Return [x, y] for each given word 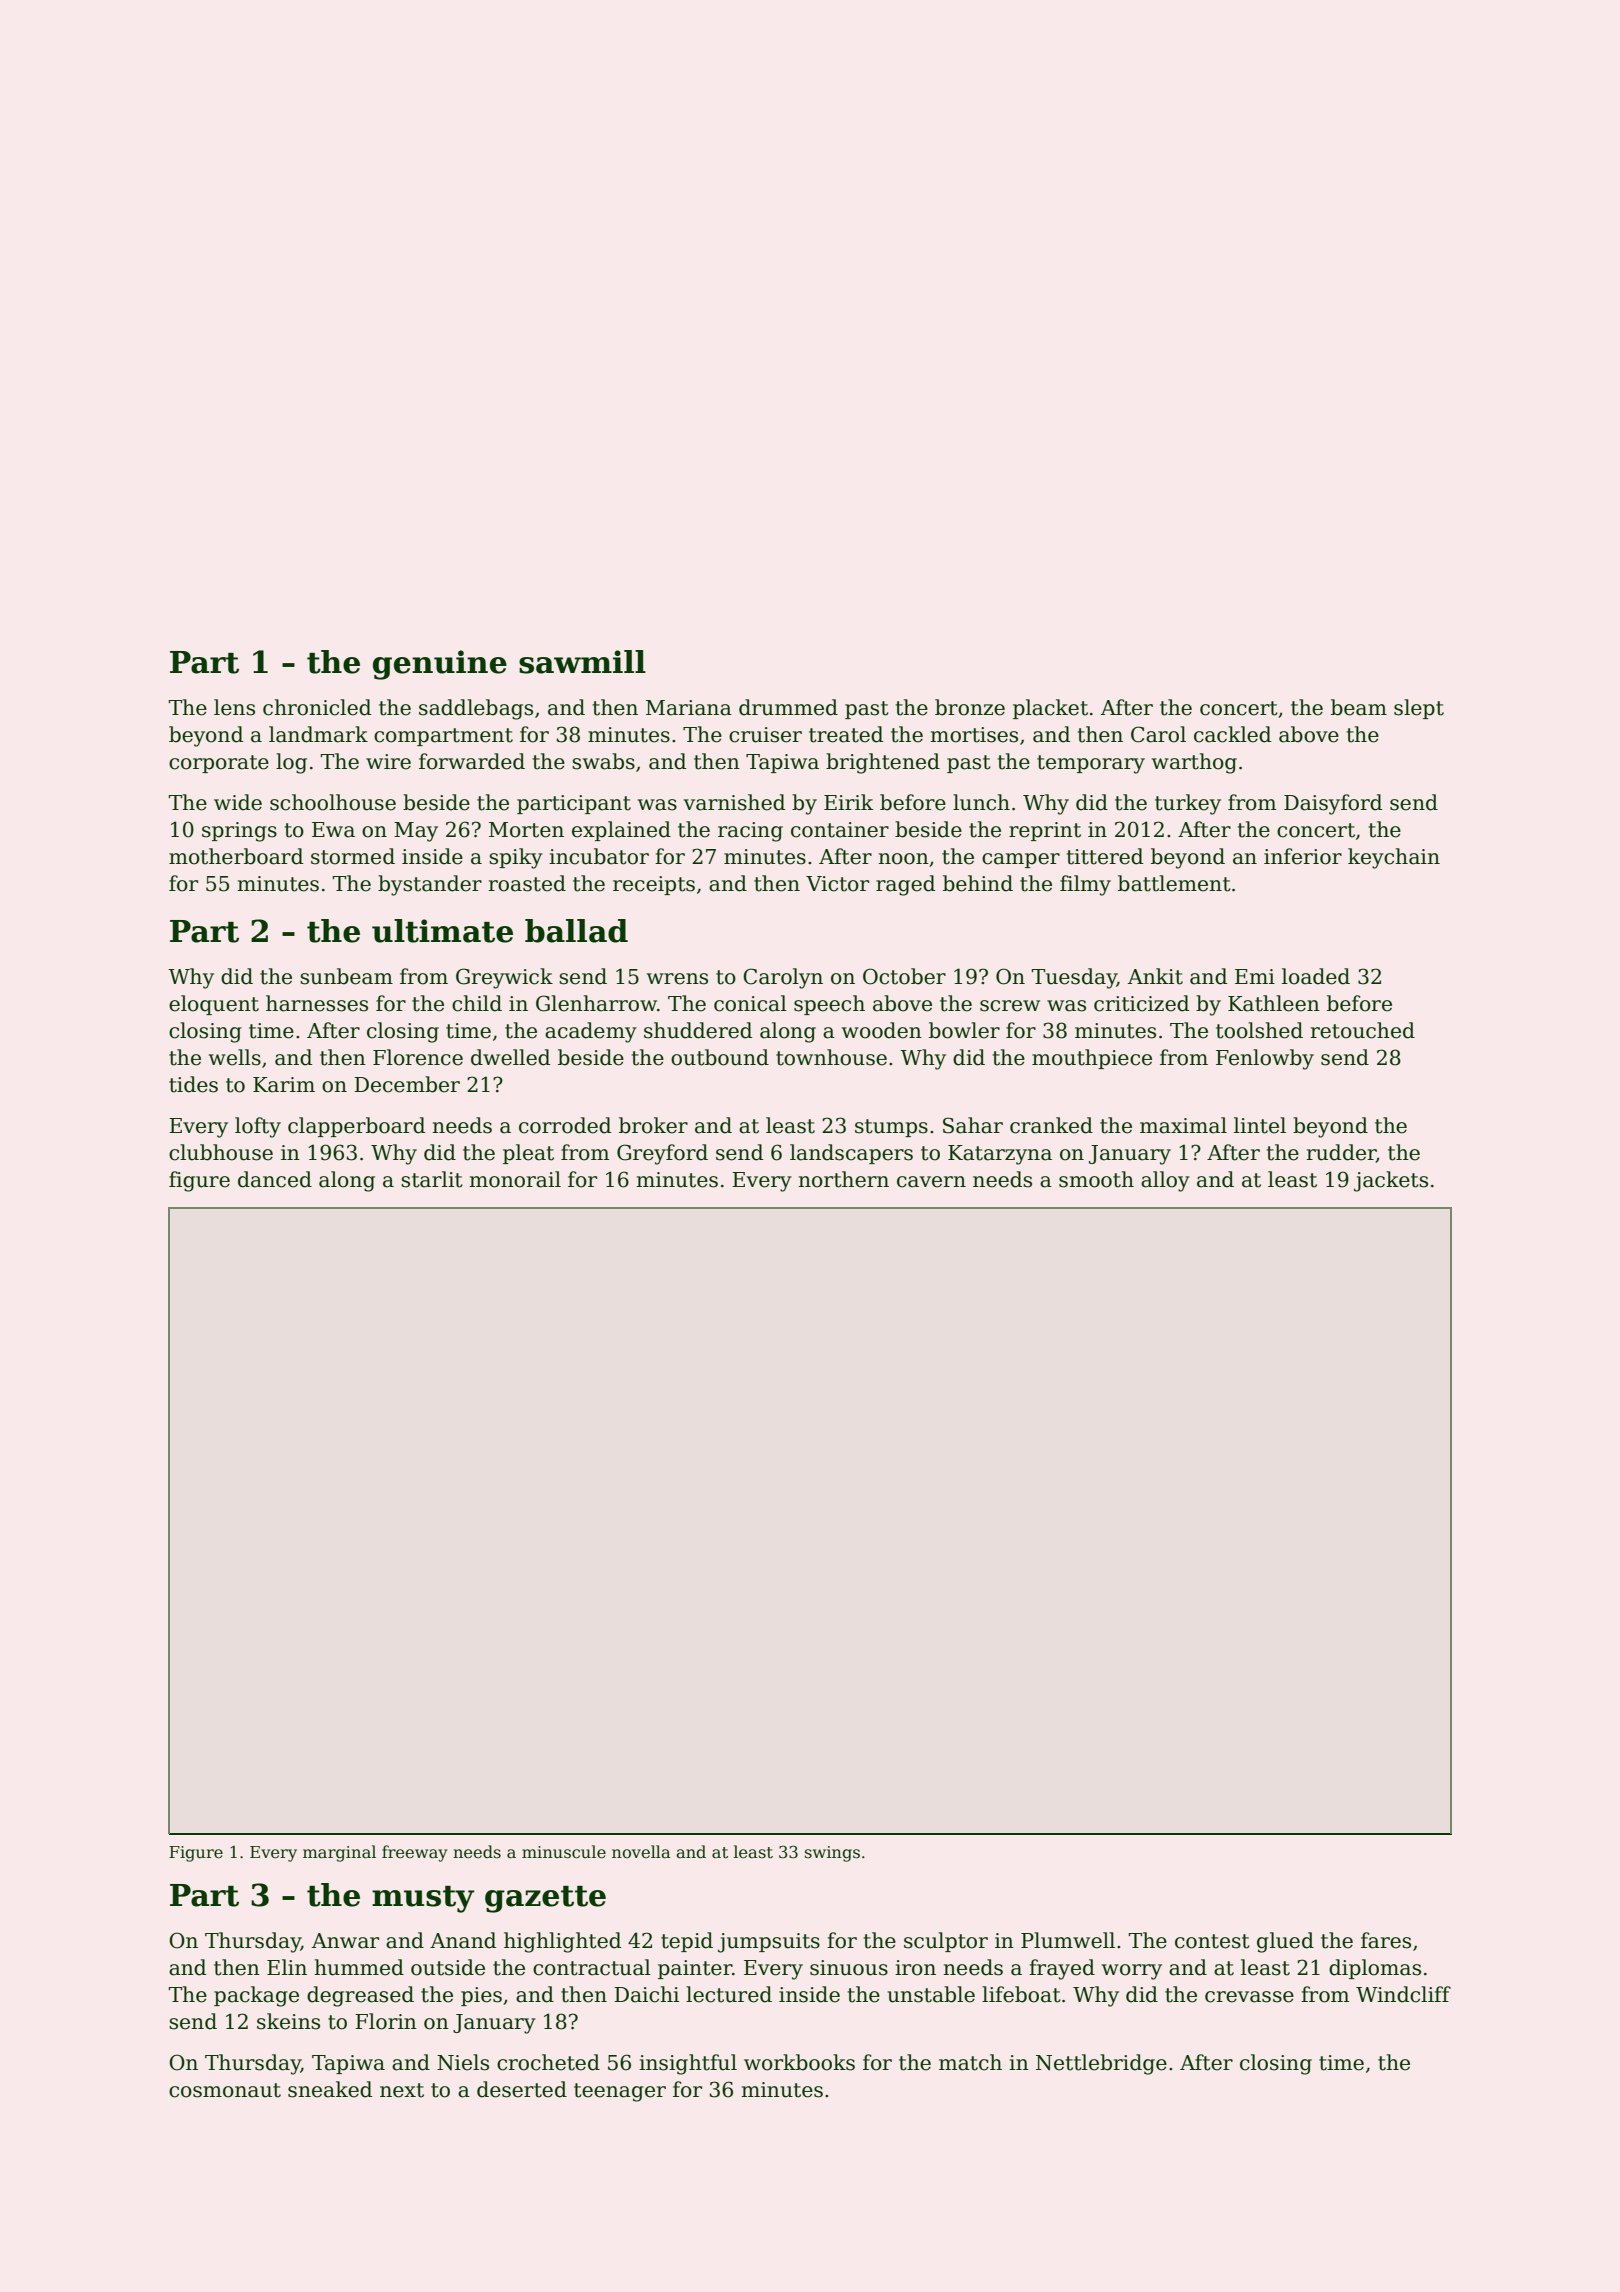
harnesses [317, 1003]
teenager [620, 2092]
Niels [463, 2062]
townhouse [831, 1057]
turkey [1188, 804]
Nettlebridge [1101, 2064]
